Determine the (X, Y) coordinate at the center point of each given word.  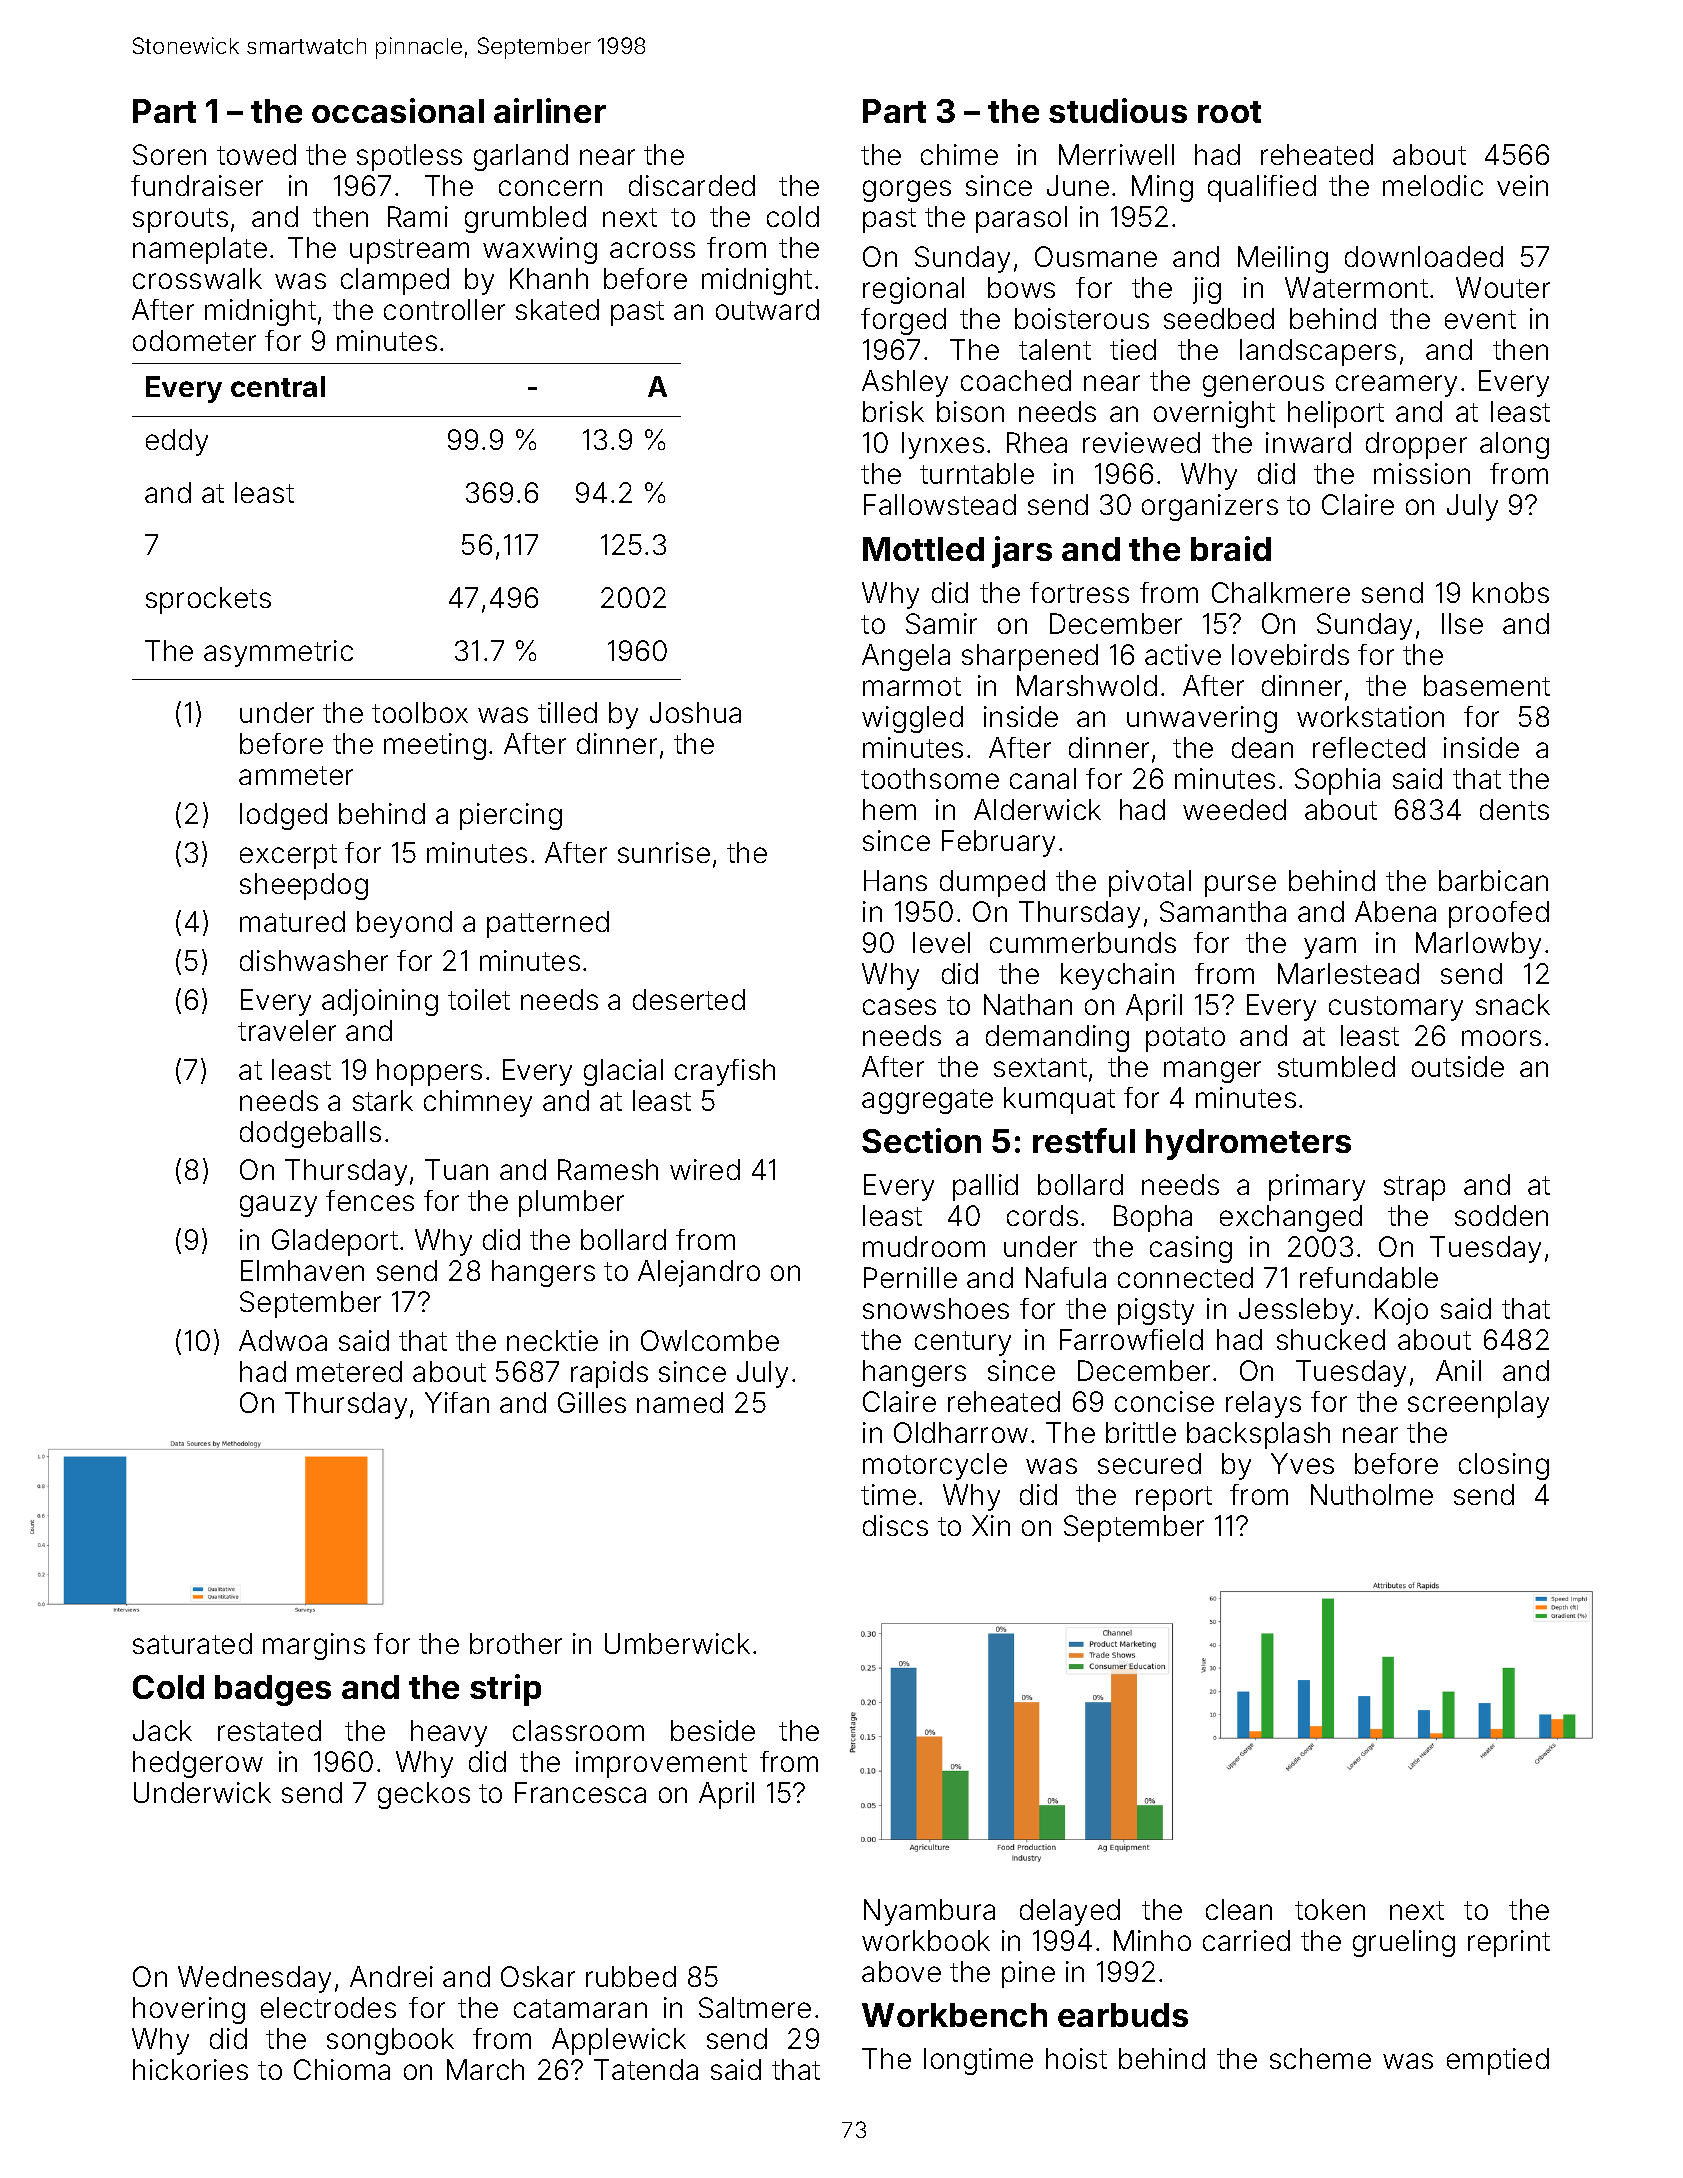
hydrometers (1248, 1144)
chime (959, 154)
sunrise (664, 852)
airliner (550, 110)
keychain (1117, 976)
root (1229, 112)
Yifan (457, 1402)
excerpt (288, 856)
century (963, 1343)
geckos (424, 1795)
